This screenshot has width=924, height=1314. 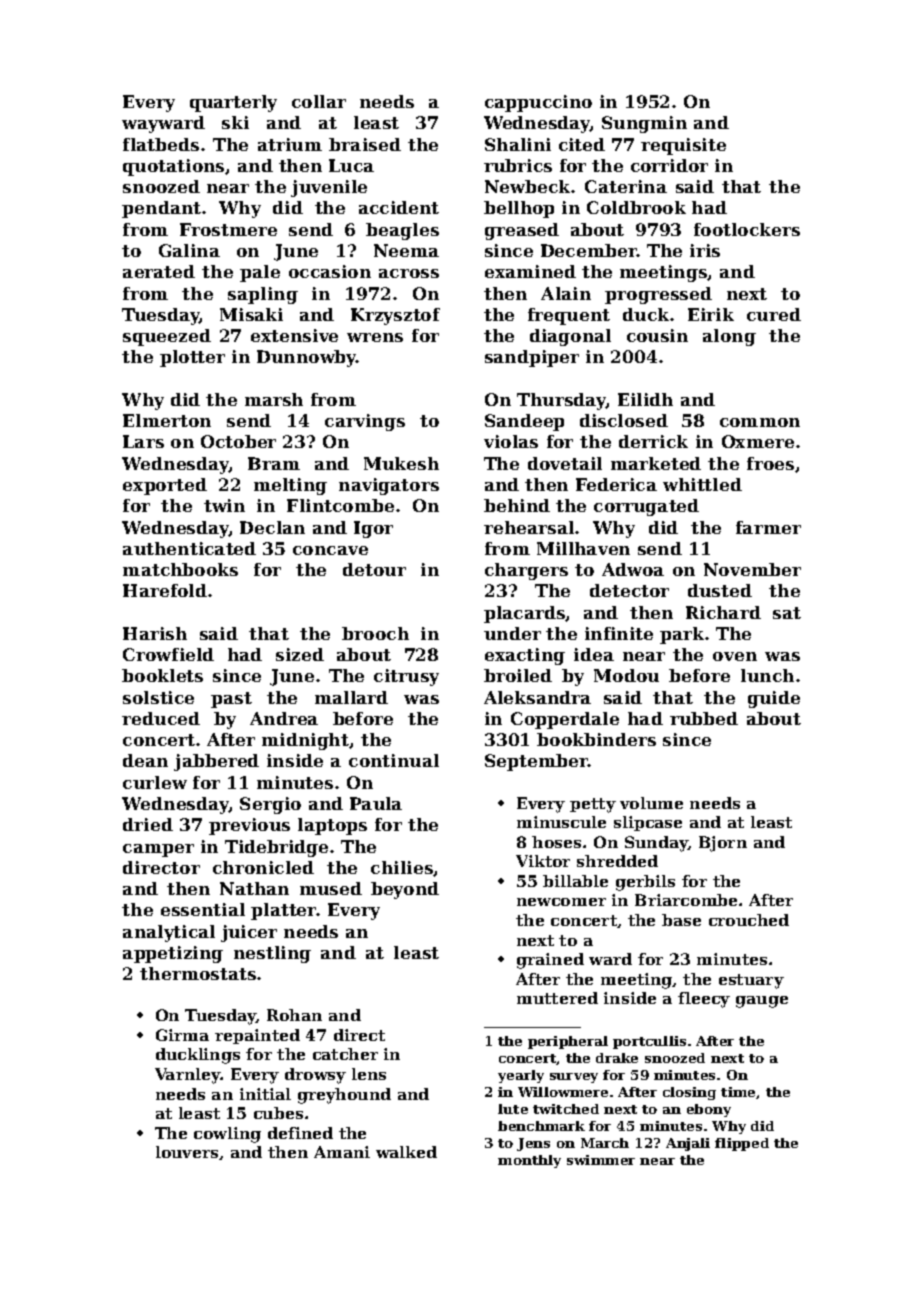 What do you see at coordinates (518, 165) in the screenshot?
I see `rubrics` at bounding box center [518, 165].
